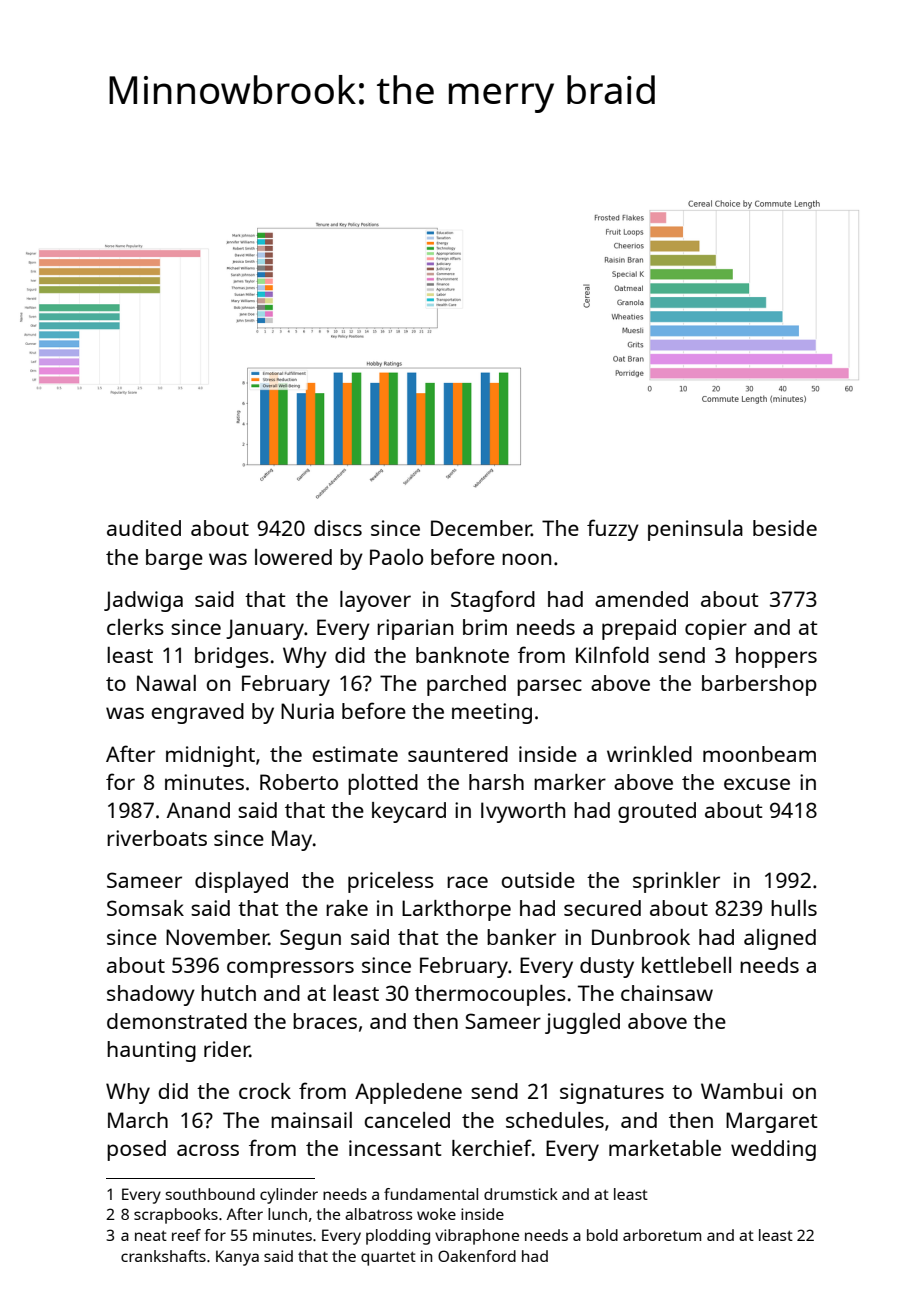 Image resolution: width=924 pixels, height=1314 pixels. Describe the element at coordinates (641, 599) in the page. I see `amended` at that location.
